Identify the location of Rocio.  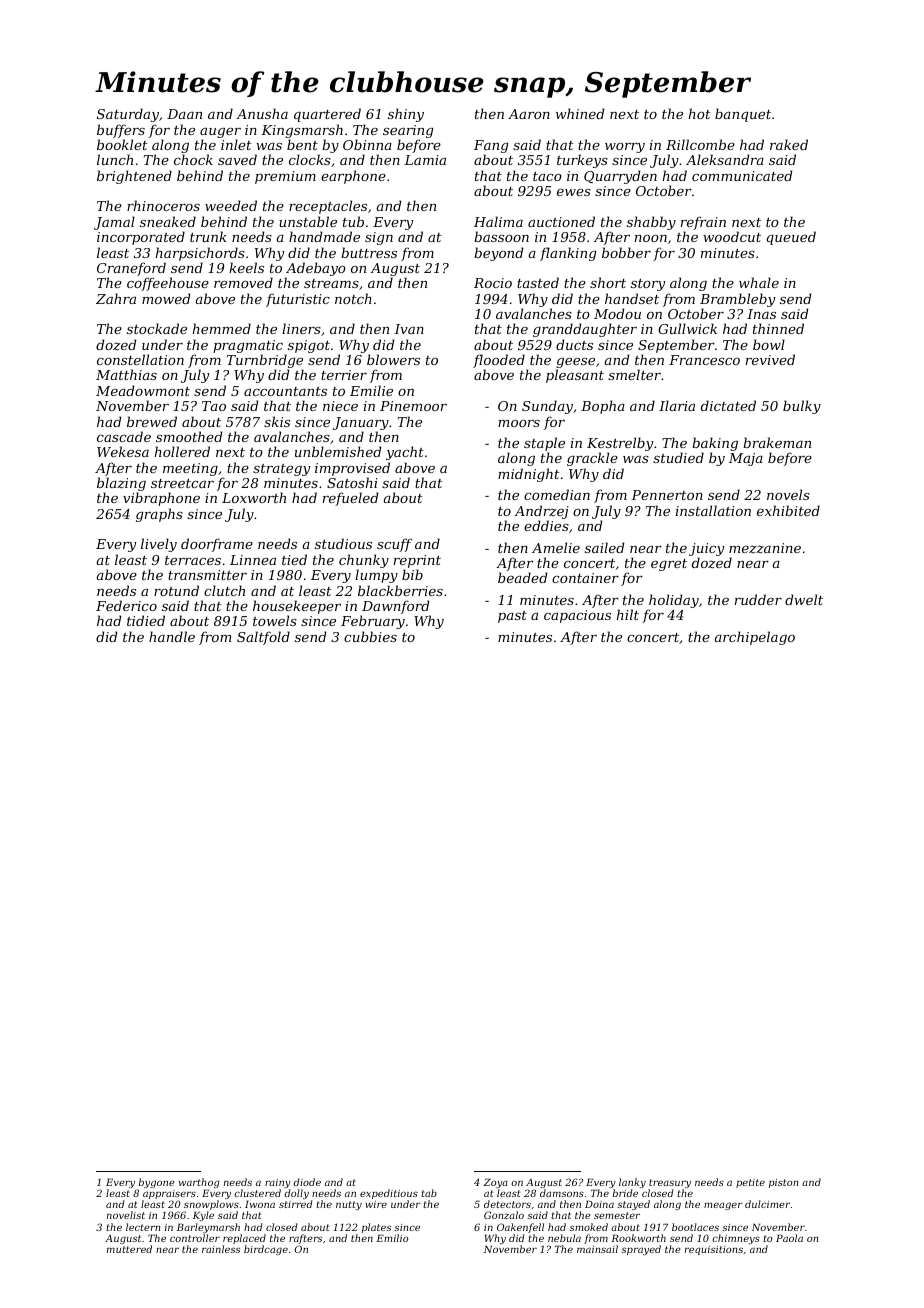
(493, 283).
